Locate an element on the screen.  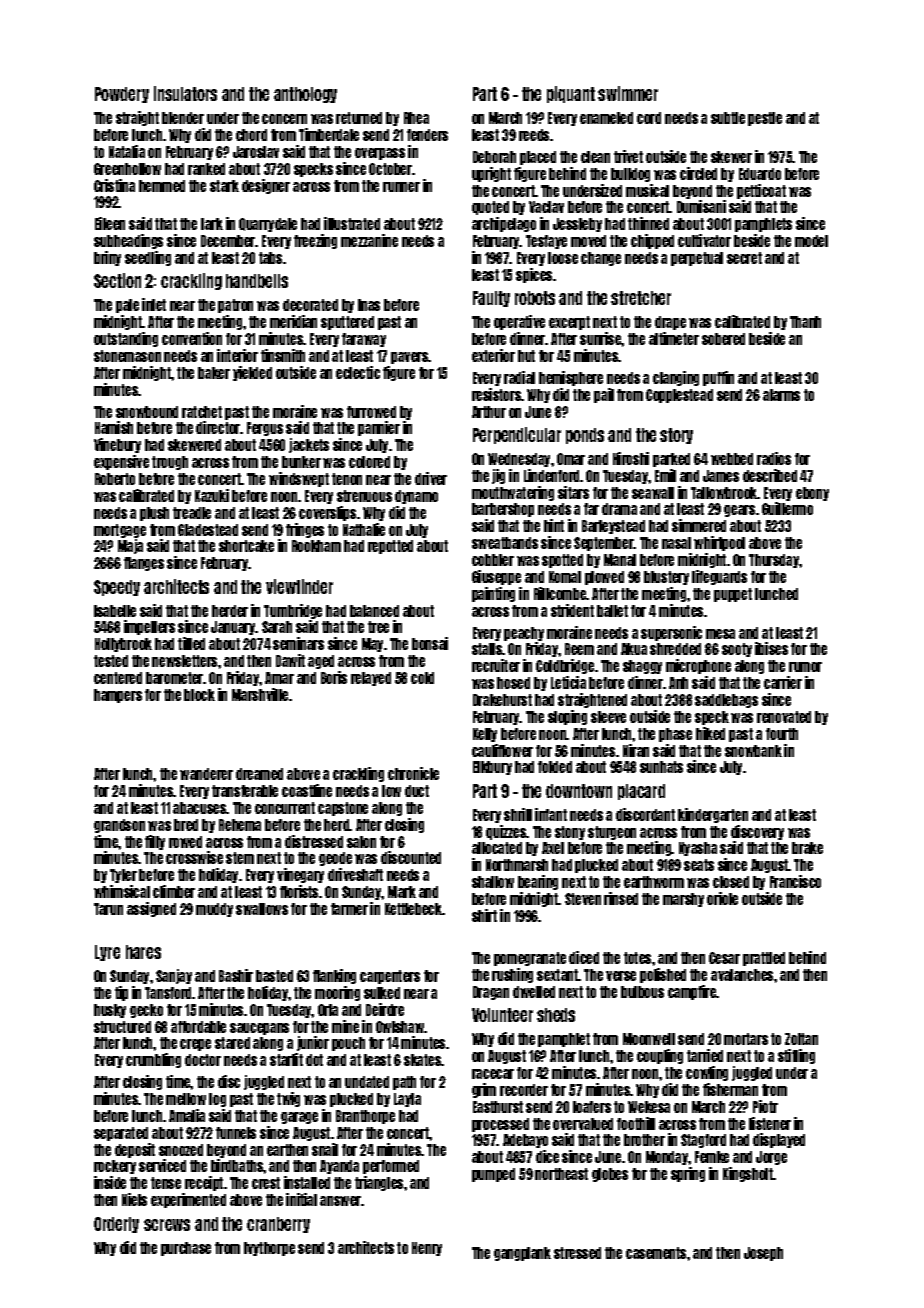
basted is located at coordinates (274, 976).
